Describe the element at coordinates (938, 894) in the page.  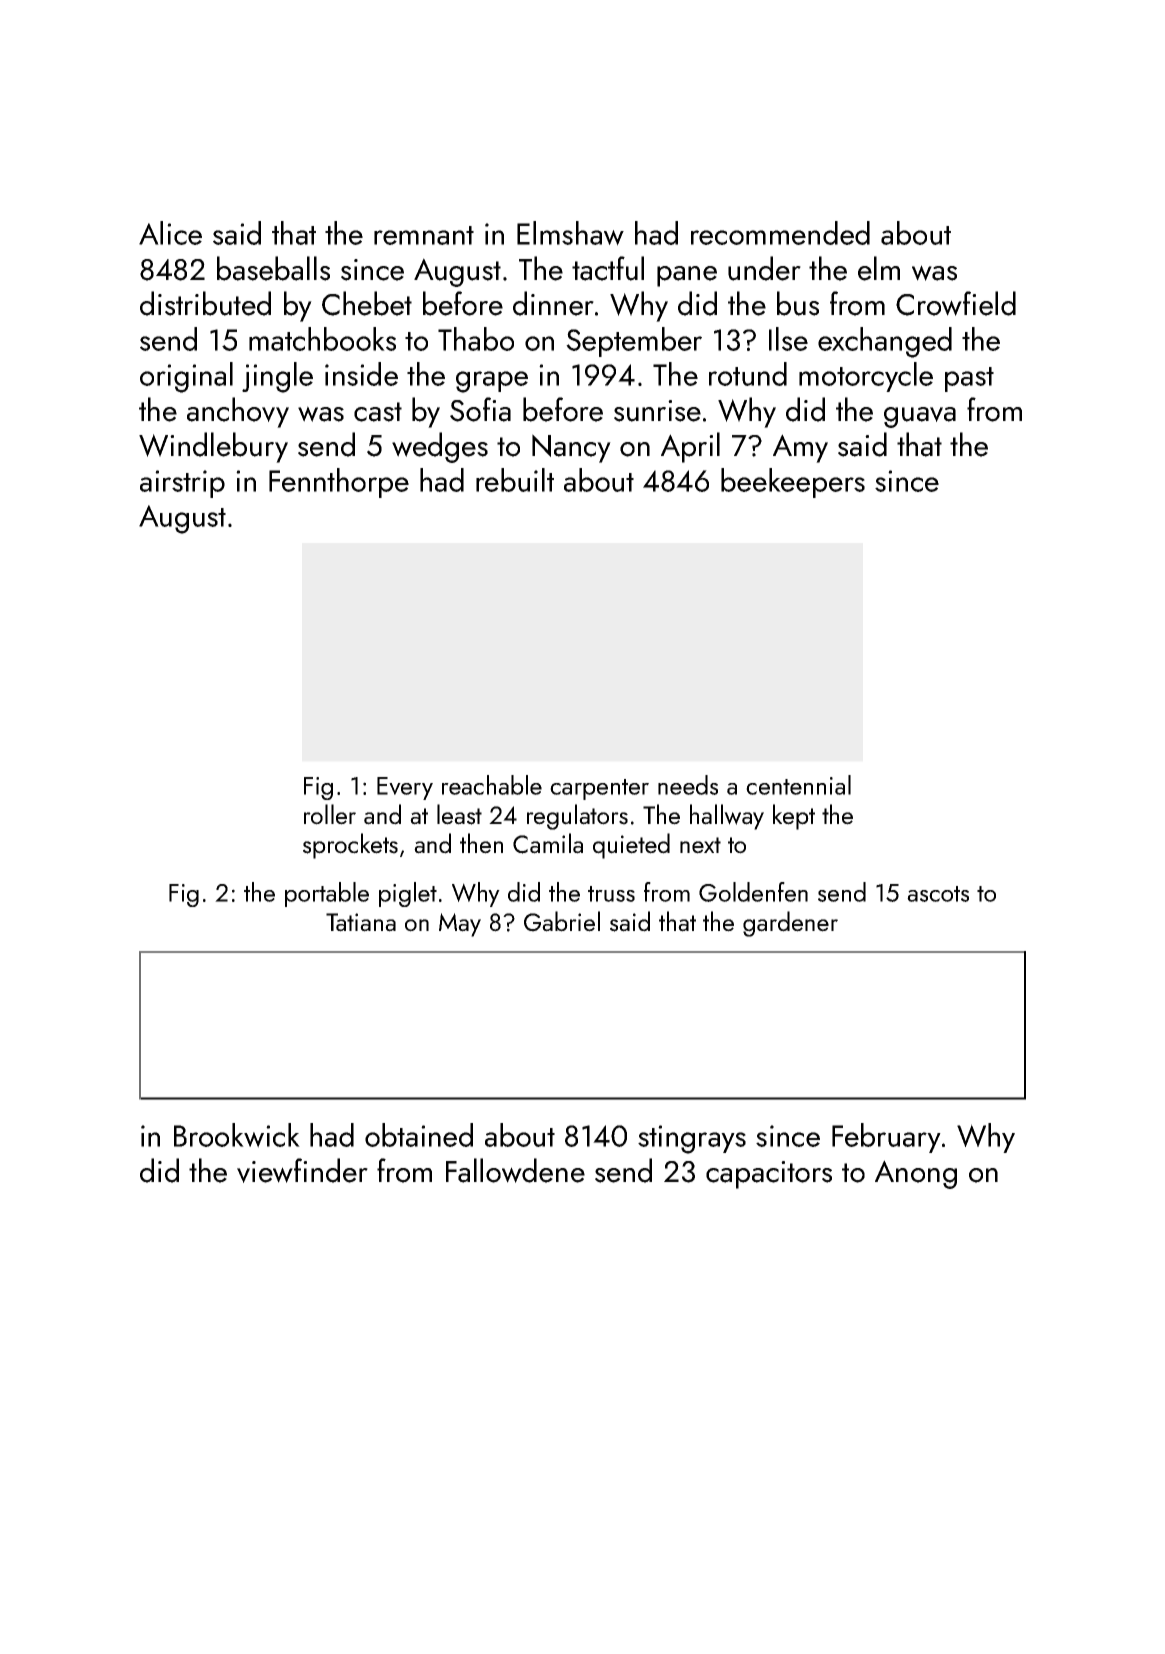
I see `ascots` at that location.
